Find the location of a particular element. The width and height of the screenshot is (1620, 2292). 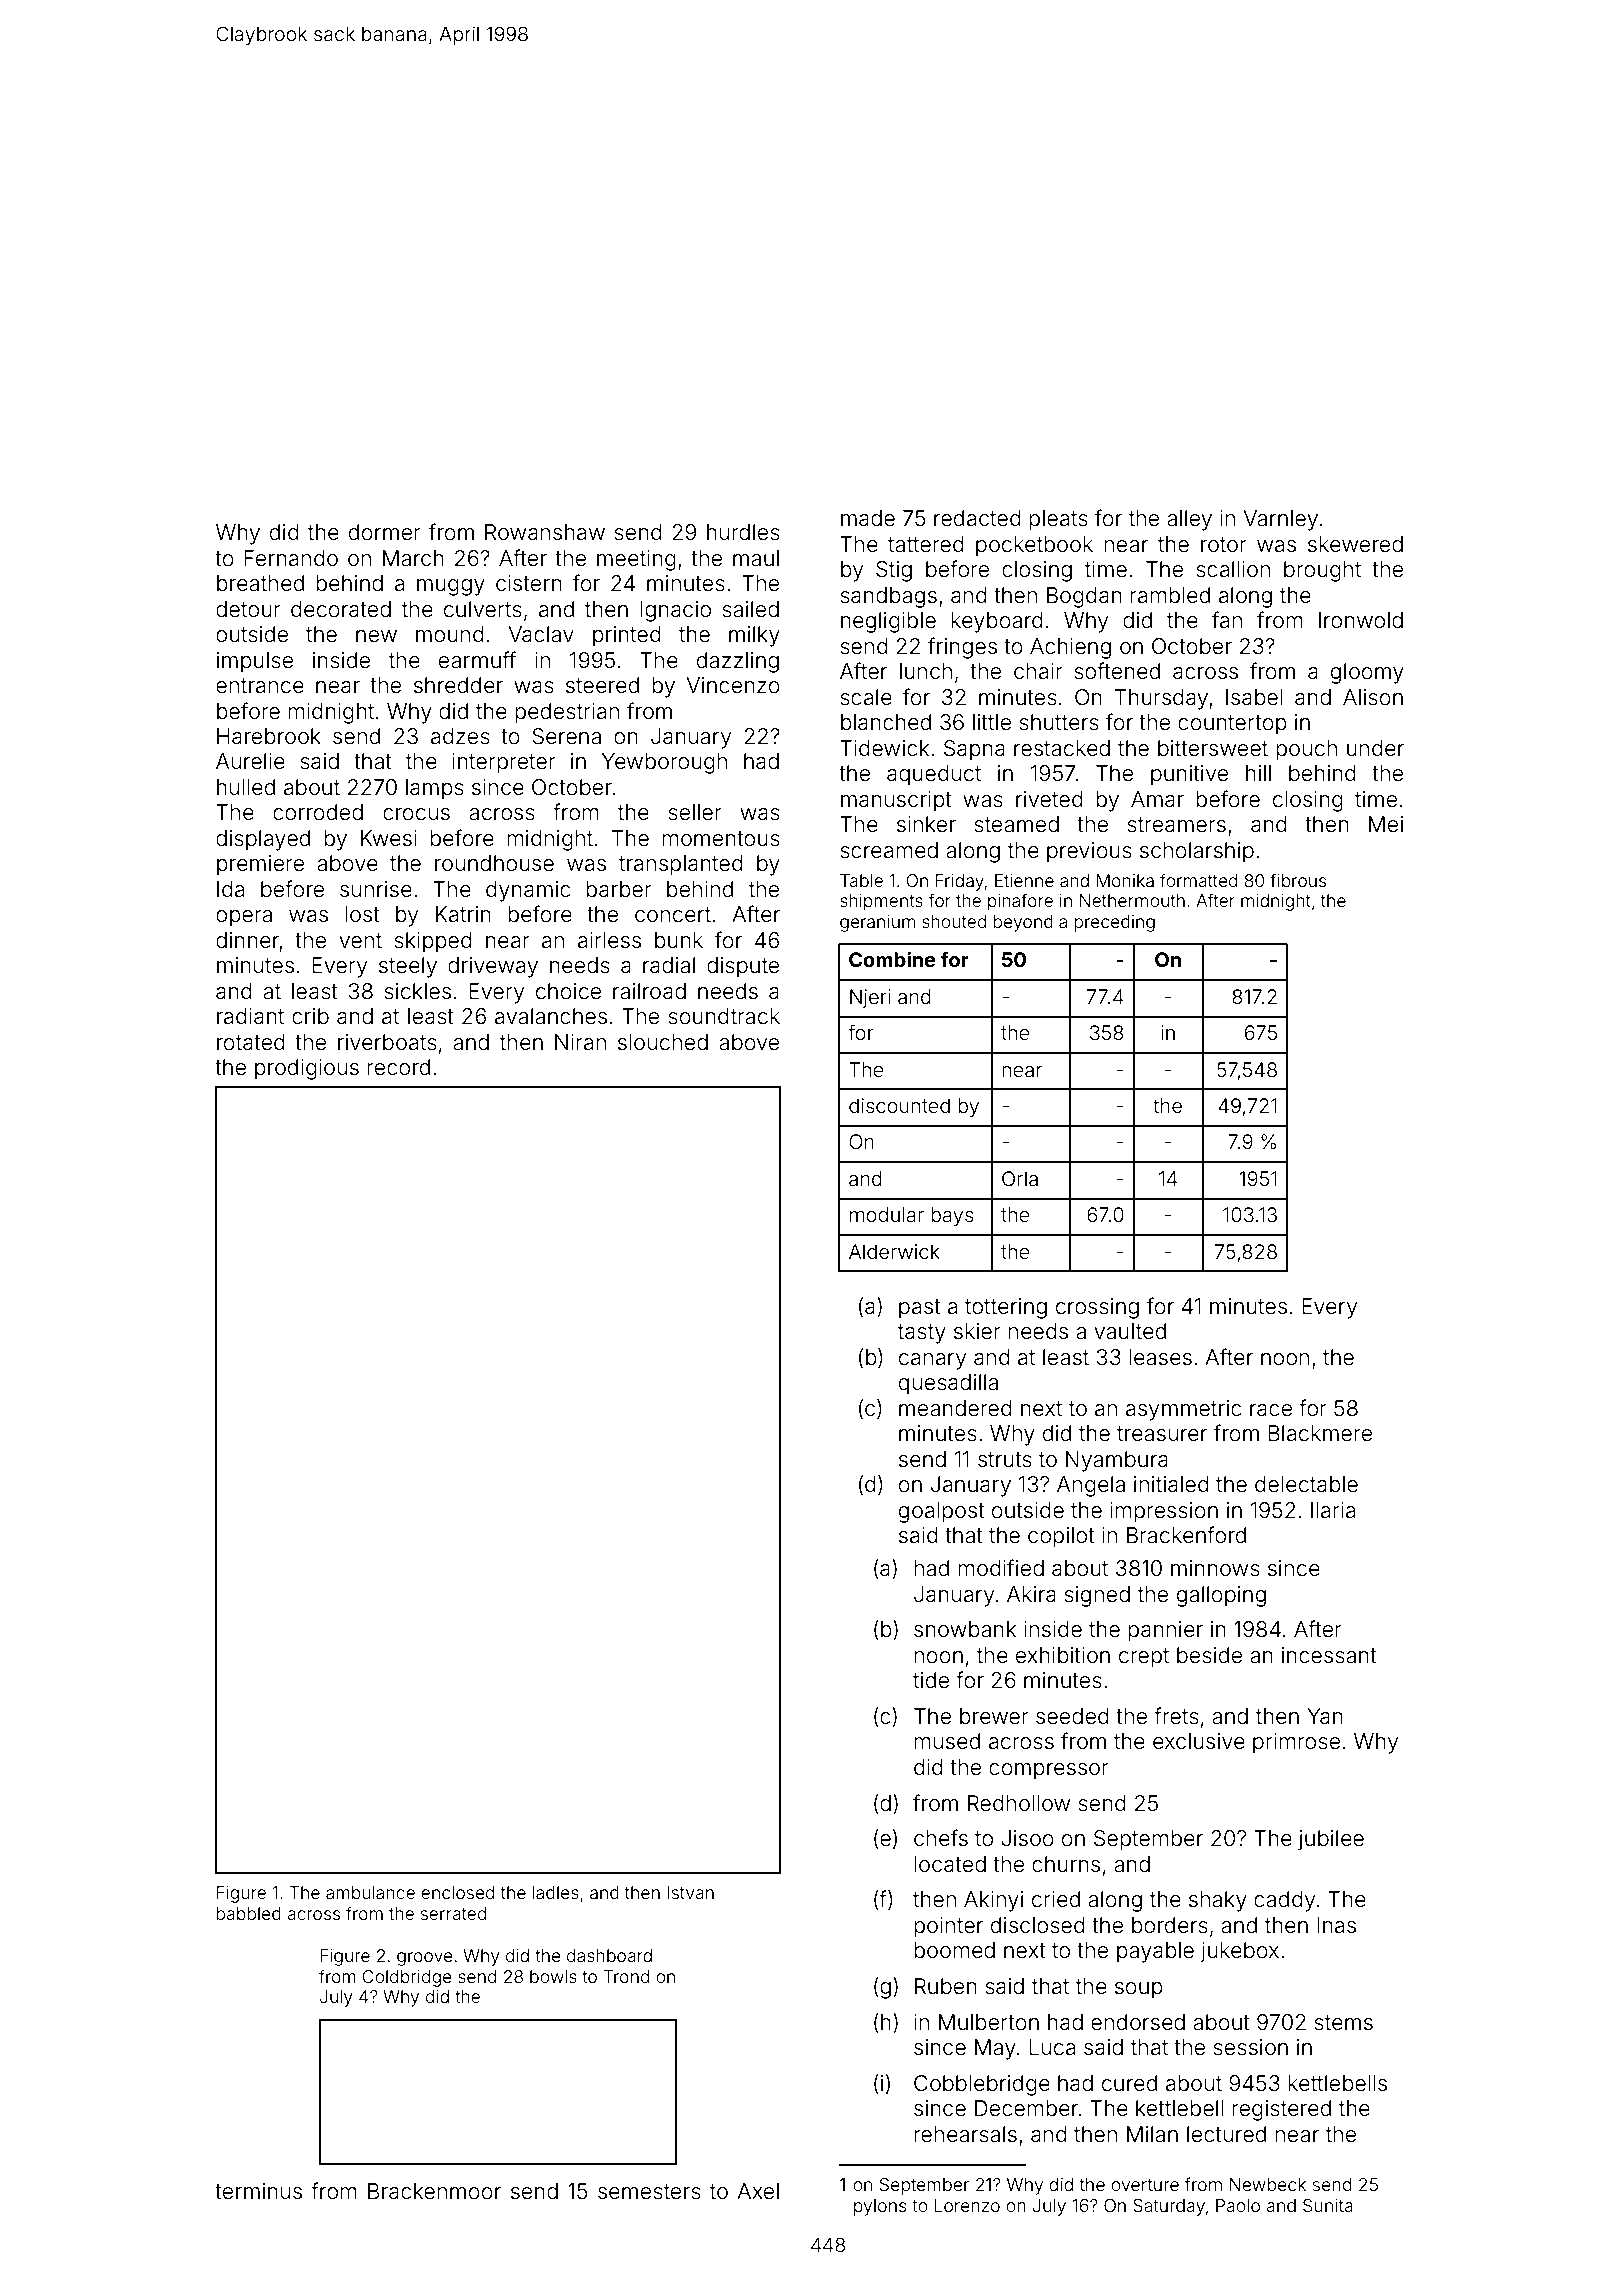

goalpost is located at coordinates (942, 1512).
